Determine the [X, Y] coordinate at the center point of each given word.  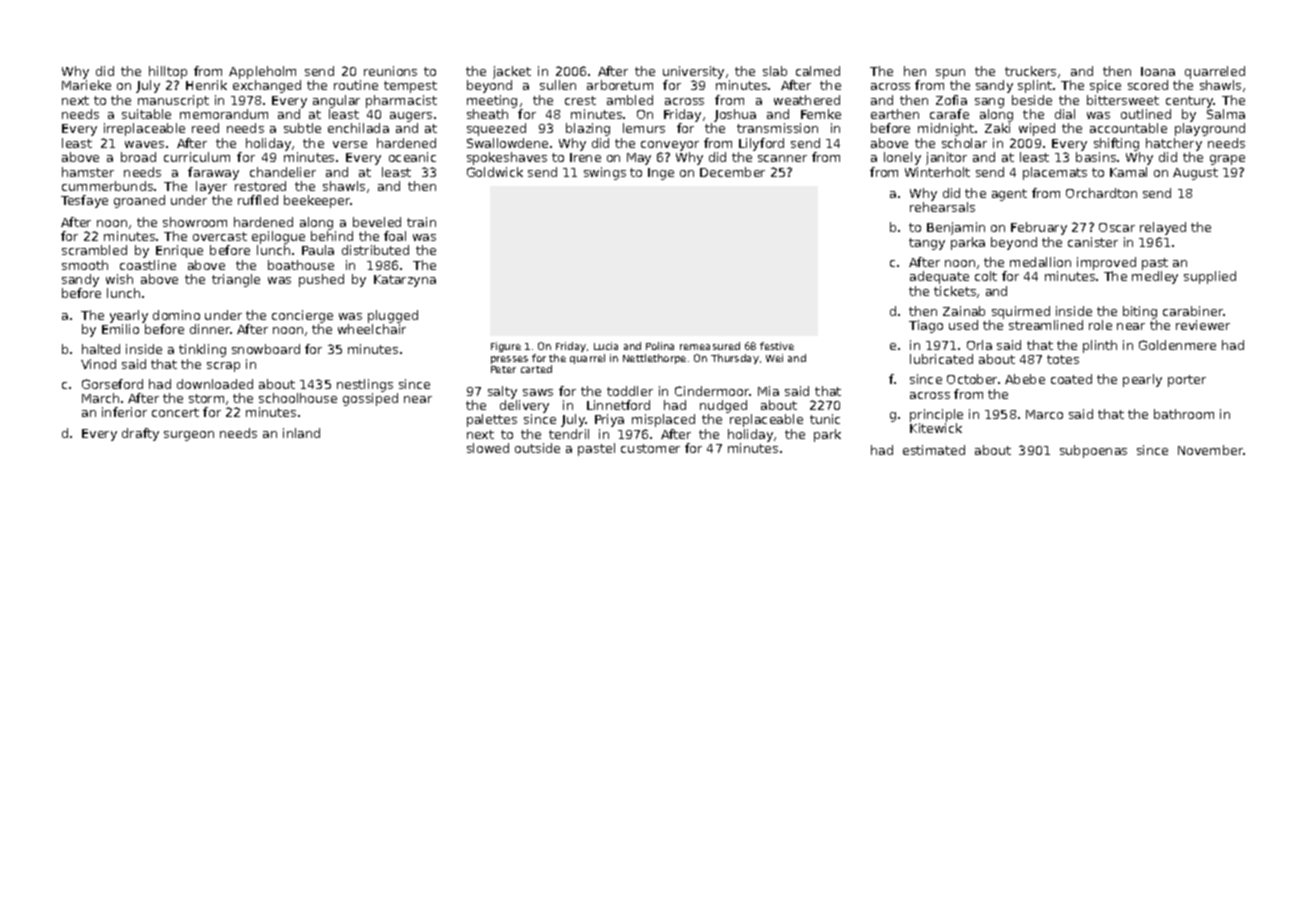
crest [580, 100]
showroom [195, 222]
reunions [390, 71]
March [100, 398]
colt [986, 276]
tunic [825, 419]
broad [138, 157]
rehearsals [942, 207]
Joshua [735, 115]
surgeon [189, 436]
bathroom [1184, 414]
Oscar [1117, 227]
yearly [129, 316]
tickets [955, 291]
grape [1227, 160]
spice [1105, 86]
